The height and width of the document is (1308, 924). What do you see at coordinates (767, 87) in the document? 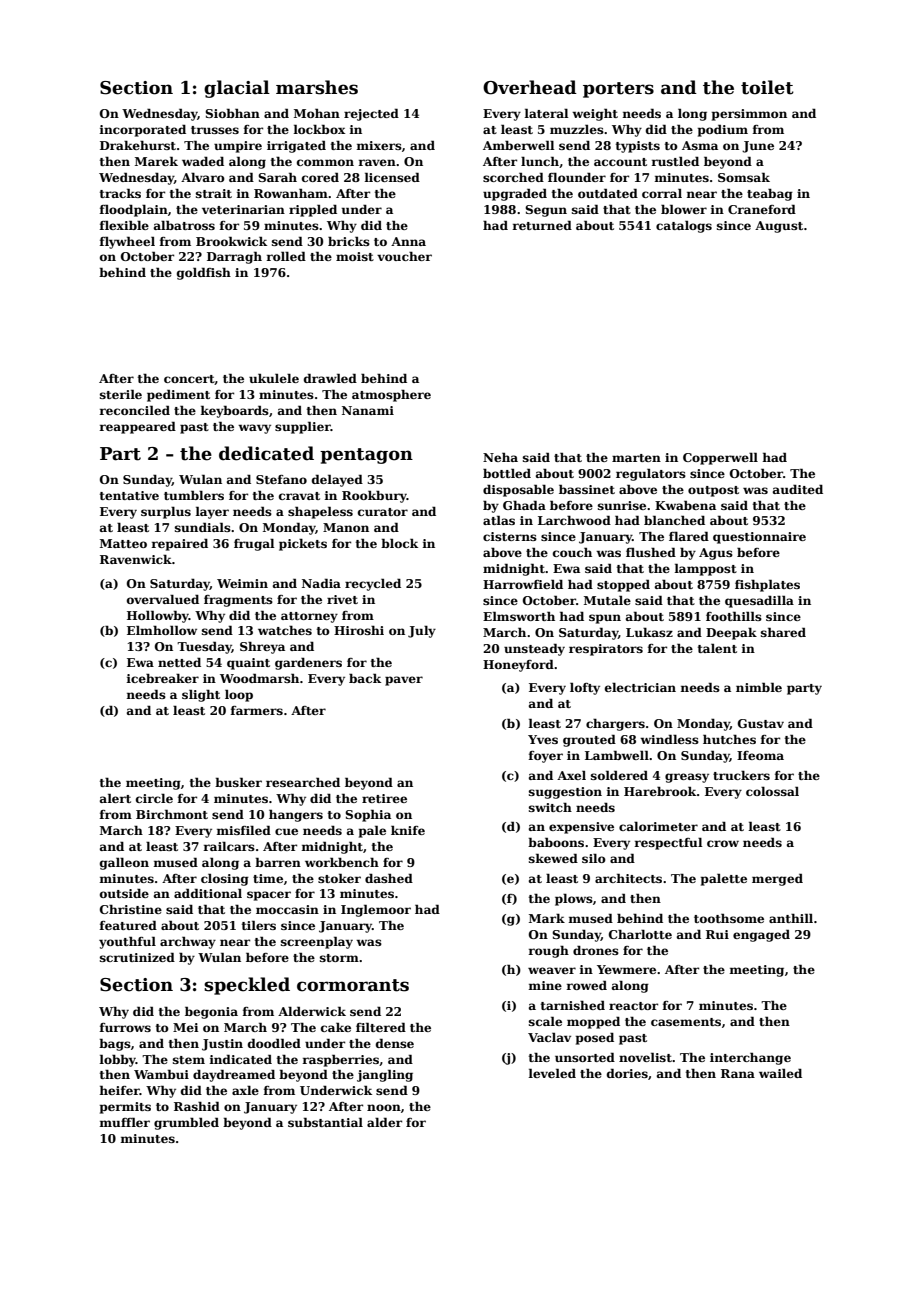
I see `toilet` at bounding box center [767, 87].
